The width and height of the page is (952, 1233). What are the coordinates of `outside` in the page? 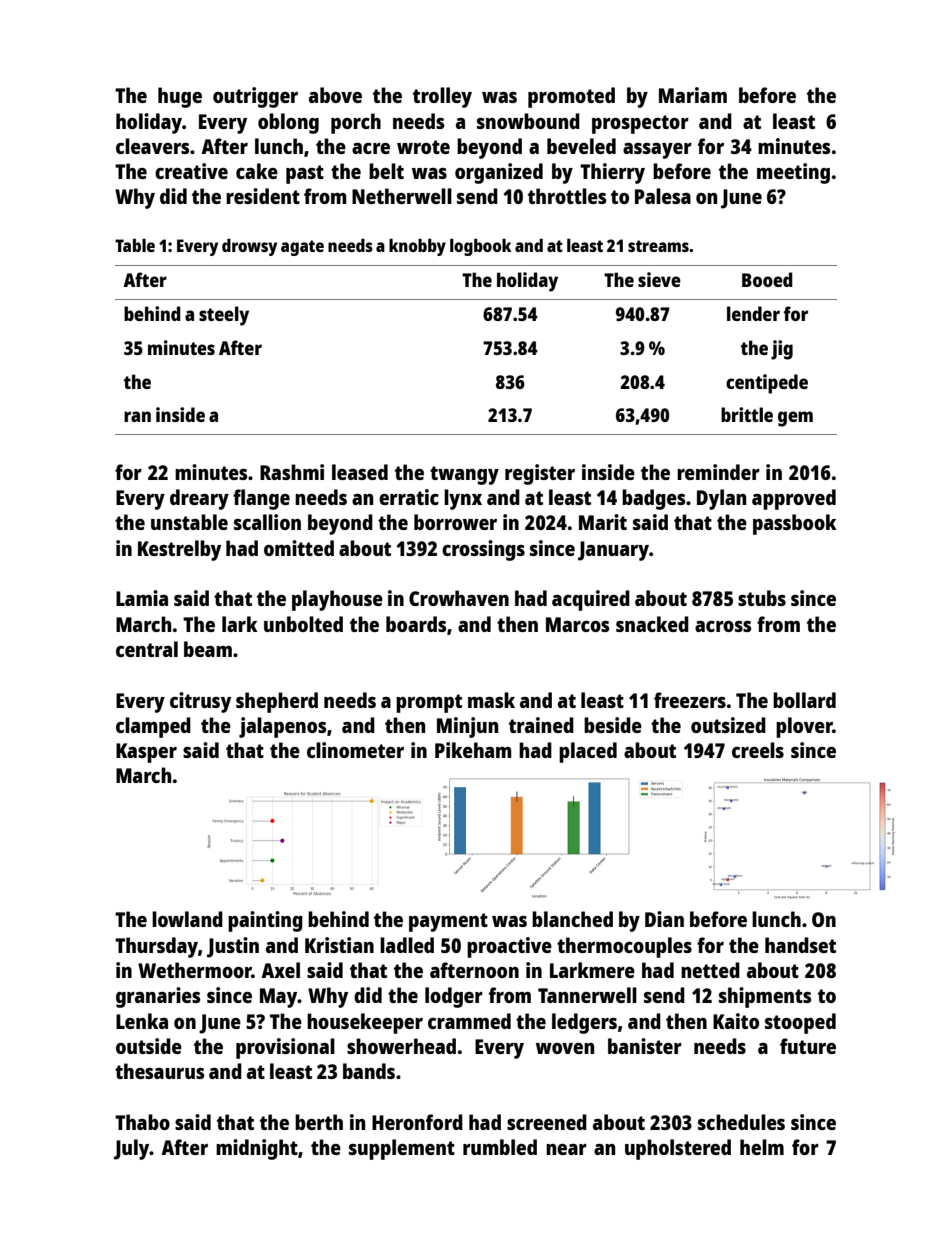 It's located at (149, 1046).
